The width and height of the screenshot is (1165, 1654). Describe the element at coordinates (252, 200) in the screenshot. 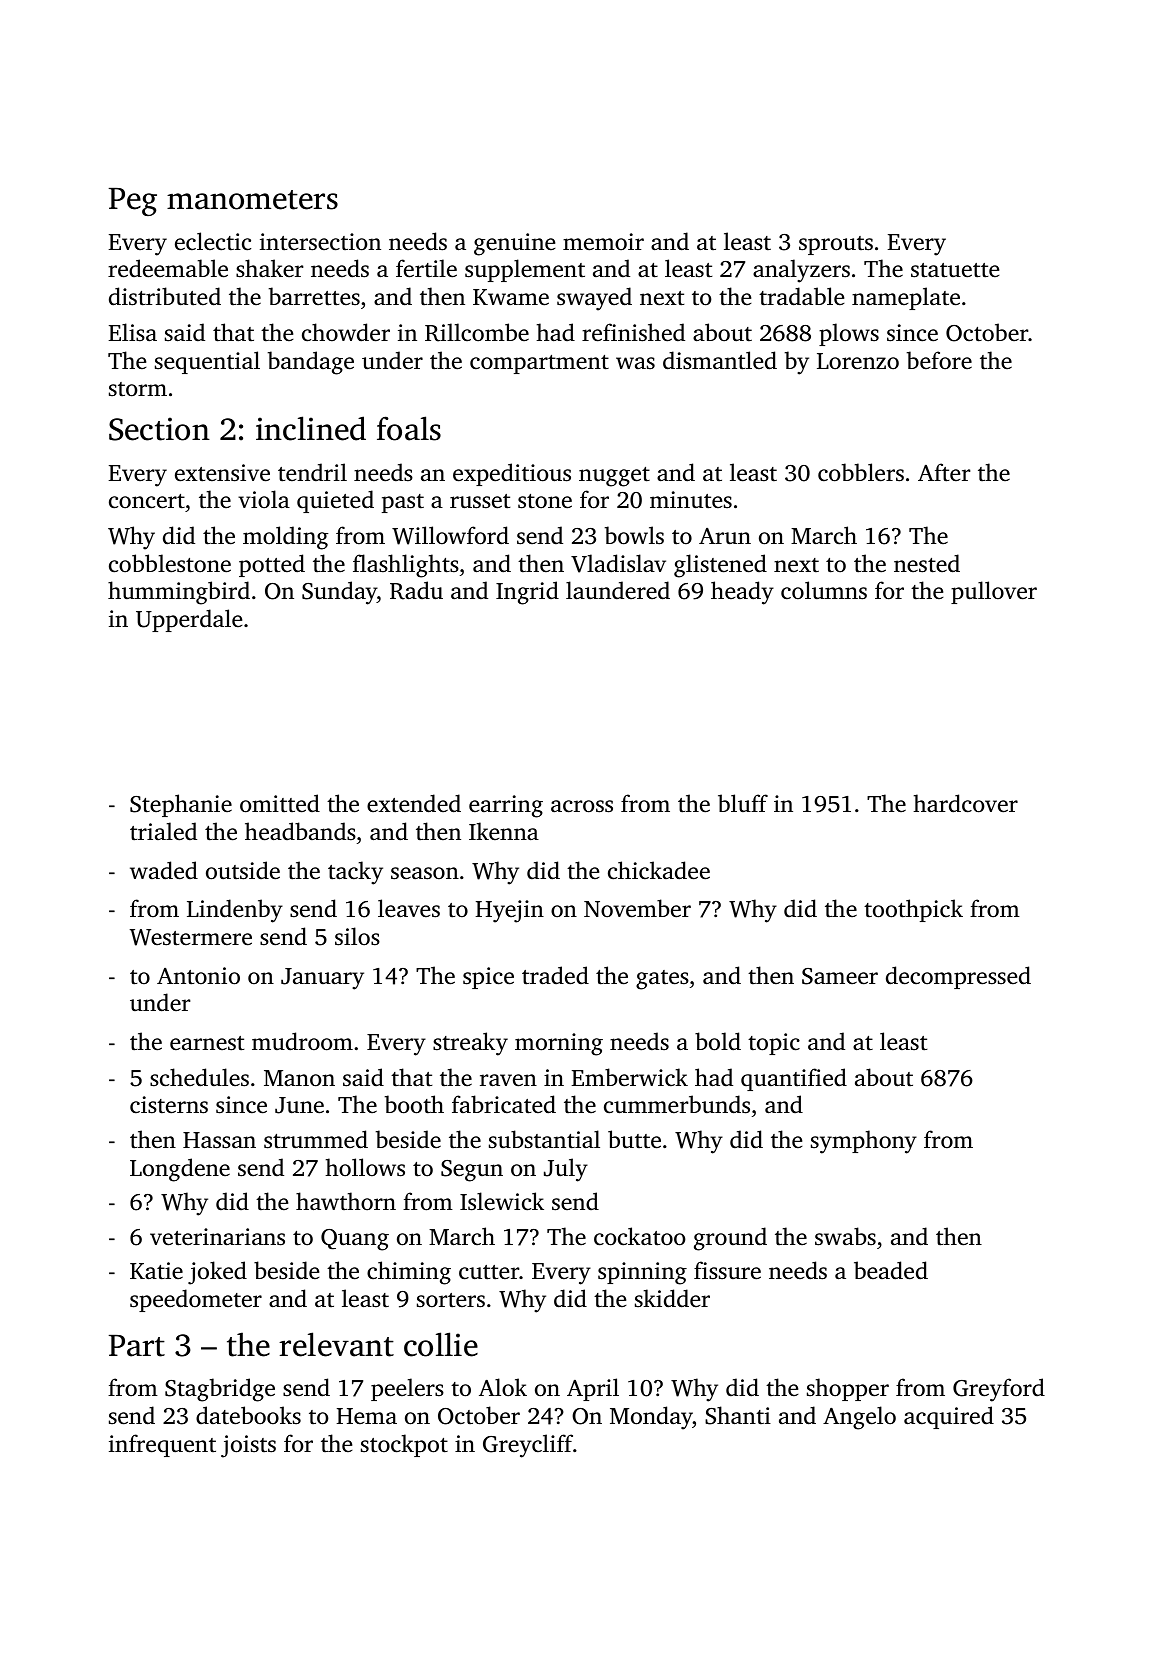

I see `manometers` at that location.
